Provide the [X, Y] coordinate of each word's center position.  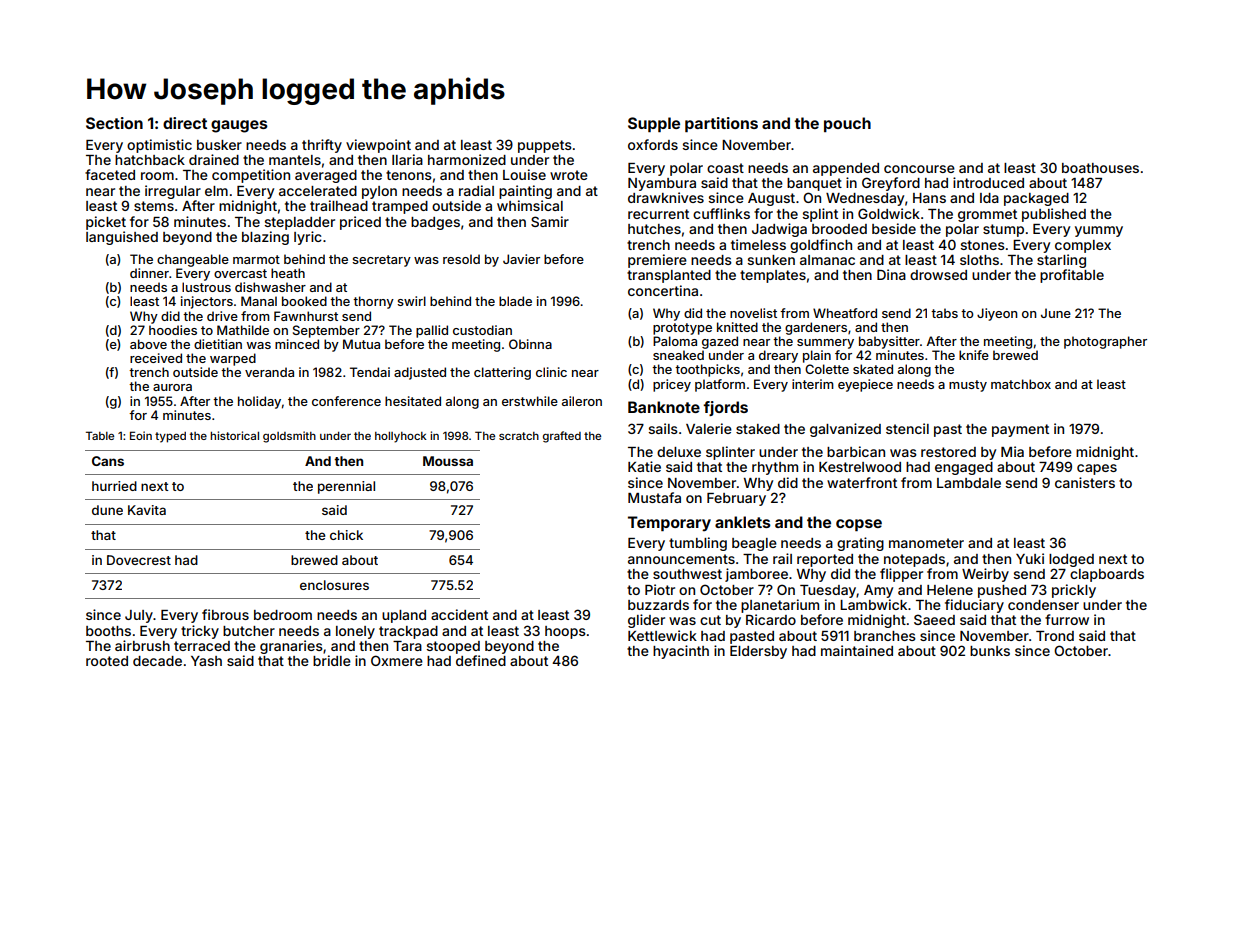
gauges [239, 126]
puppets [545, 146]
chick [346, 535]
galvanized [845, 430]
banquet [814, 184]
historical [234, 435]
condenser [1043, 605]
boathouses [1100, 168]
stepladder [300, 223]
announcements [681, 559]
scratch [519, 436]
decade [157, 661]
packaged [1036, 199]
